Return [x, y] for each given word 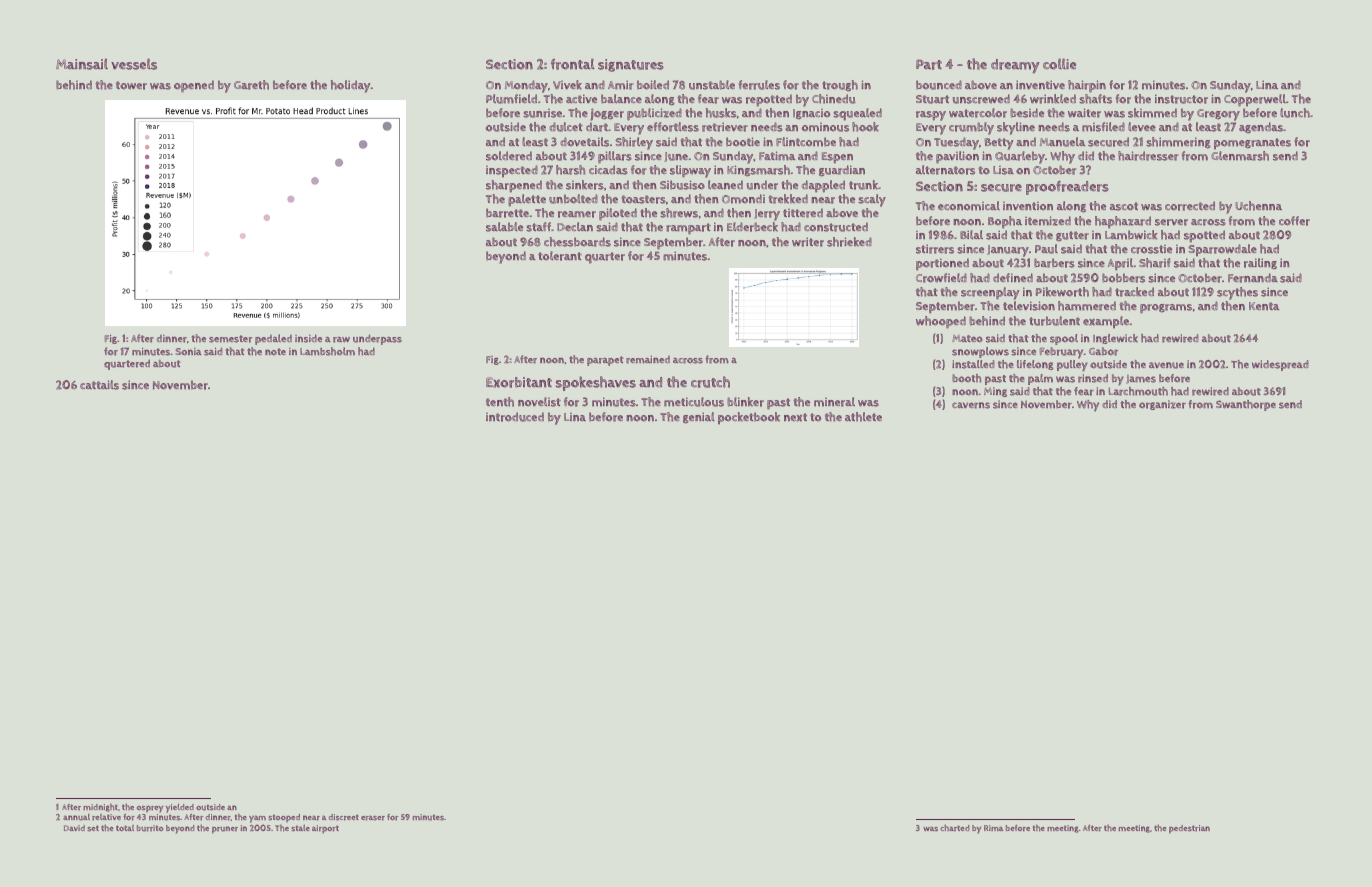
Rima [993, 828]
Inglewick [1115, 339]
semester [230, 339]
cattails [99, 385]
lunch [1295, 113]
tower [131, 85]
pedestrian [1189, 829]
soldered [509, 156]
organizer [1162, 405]
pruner [225, 830]
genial [699, 417]
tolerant [560, 256]
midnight [100, 807]
